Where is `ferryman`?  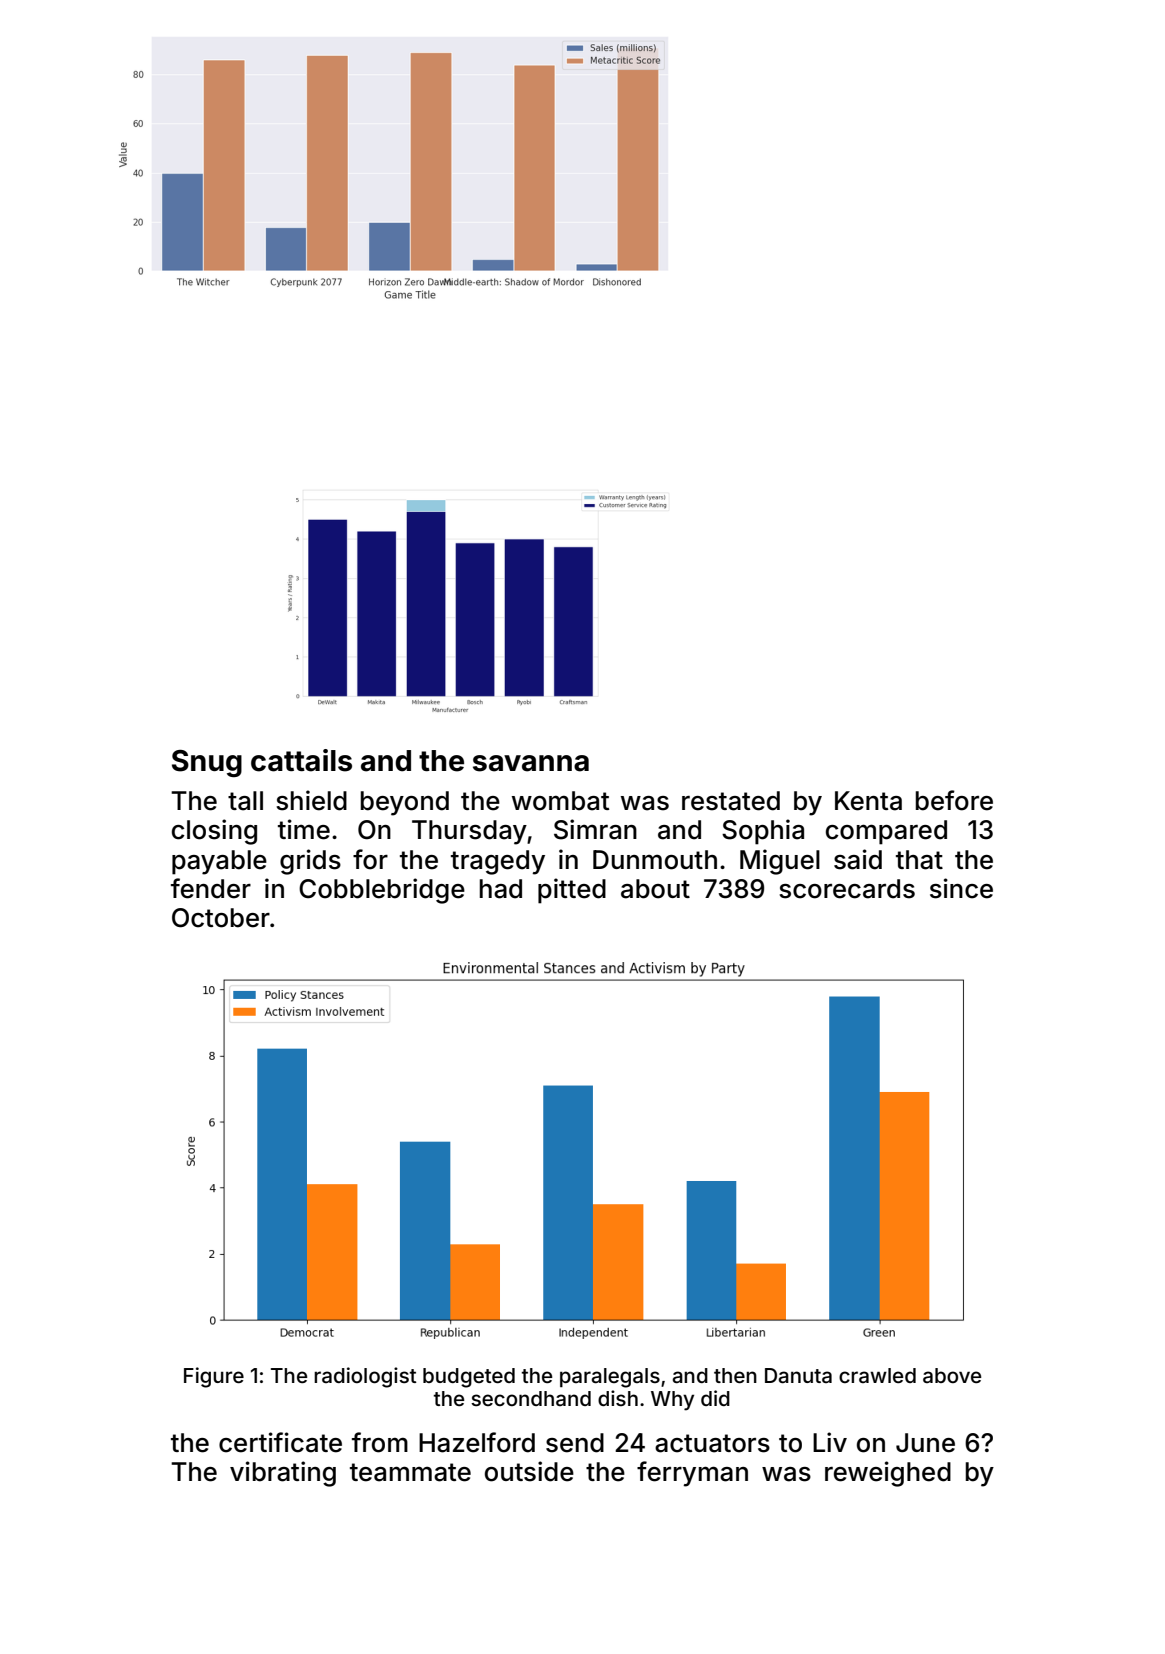 ferryman is located at coordinates (692, 1474).
